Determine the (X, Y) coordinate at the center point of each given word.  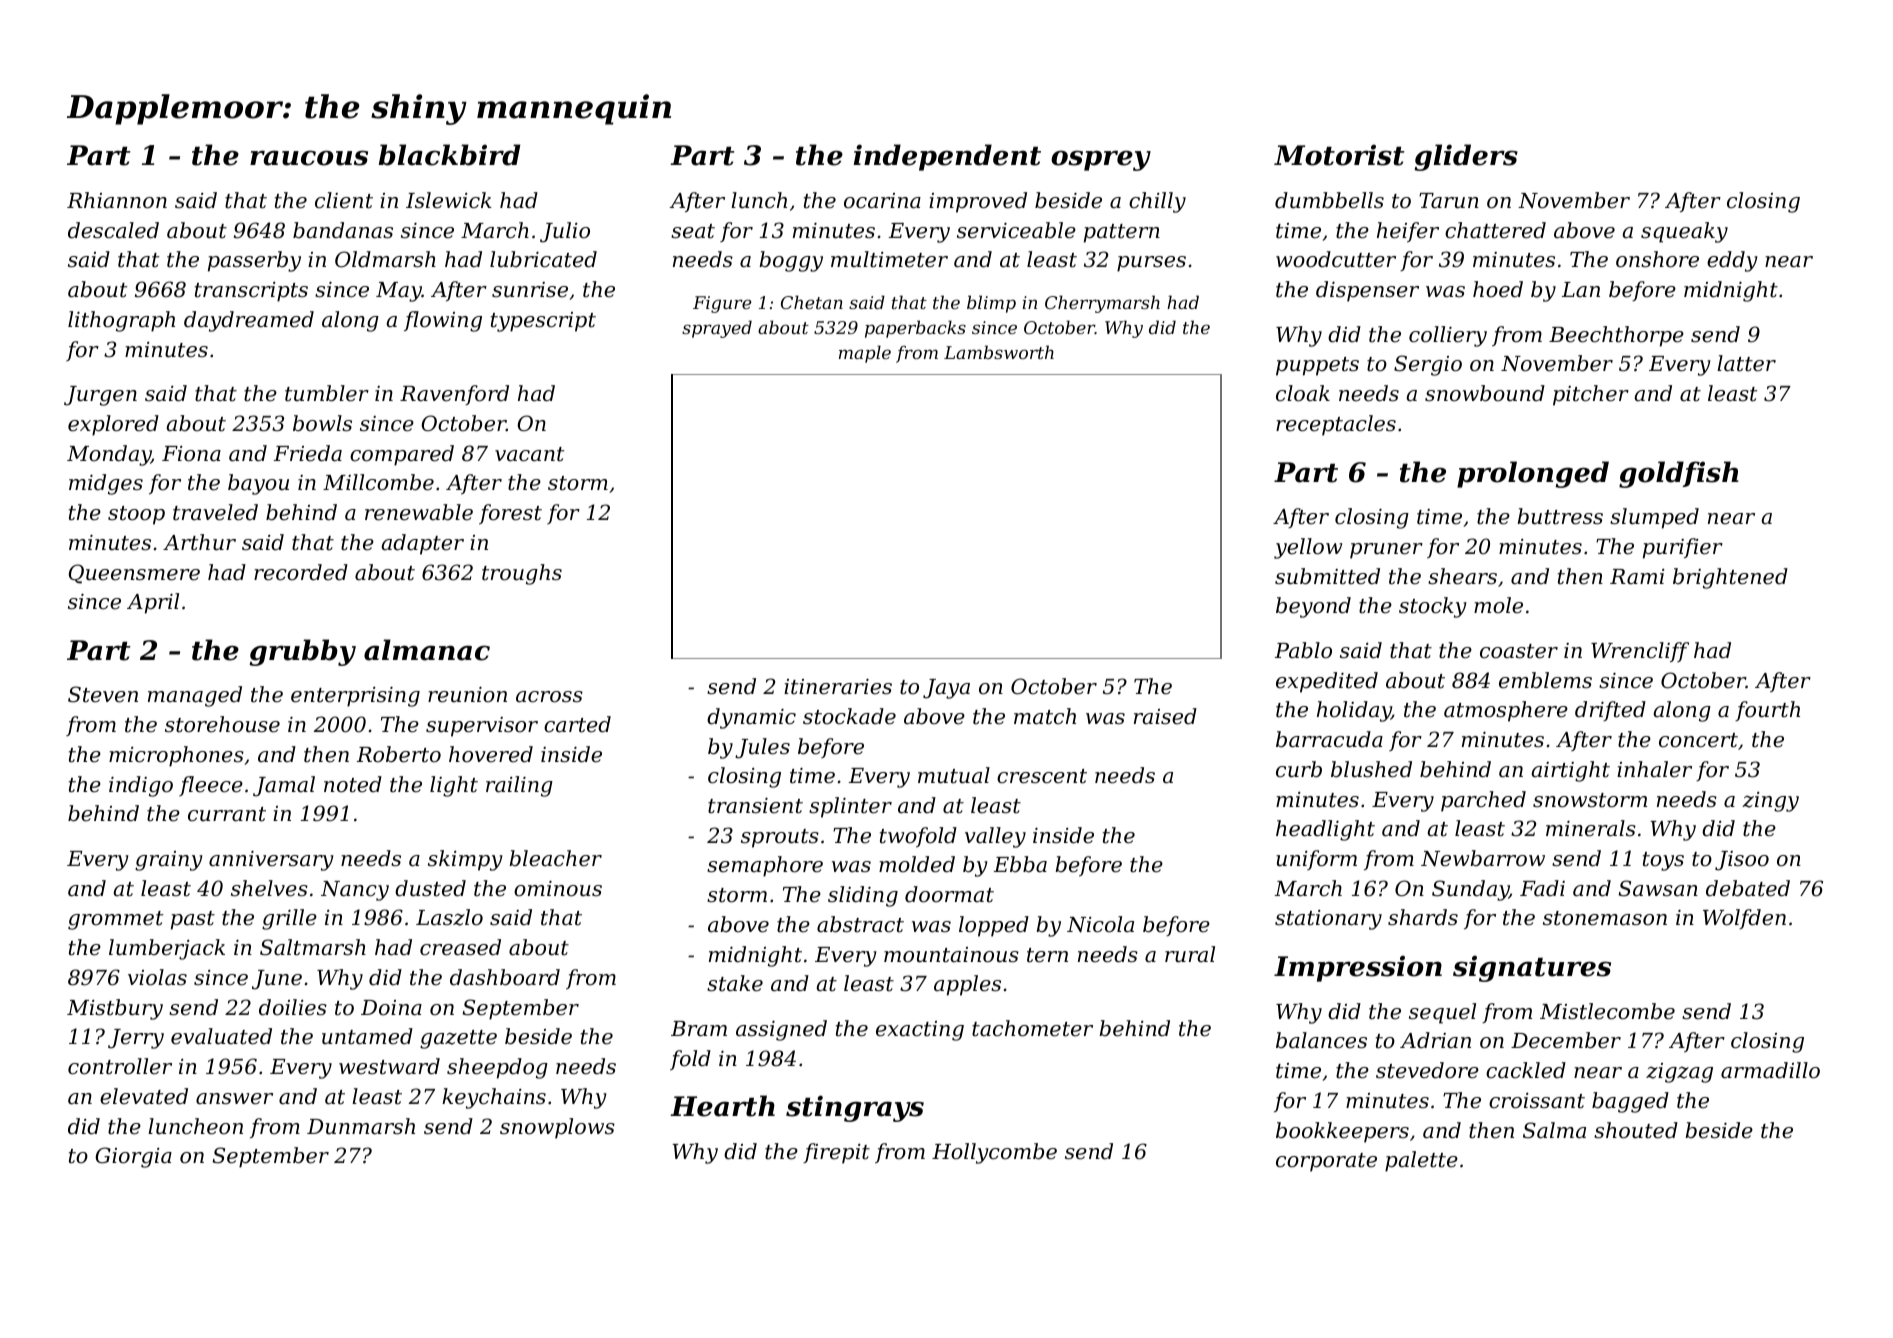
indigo (141, 786)
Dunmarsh (361, 1126)
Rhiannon (117, 200)
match (1045, 716)
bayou (258, 484)
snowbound (1485, 393)
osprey (1101, 160)
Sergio (1428, 365)
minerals (1591, 828)
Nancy (355, 891)
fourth (1767, 711)
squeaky (1684, 232)
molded (917, 864)
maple (865, 354)
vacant (529, 454)
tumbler (327, 393)
